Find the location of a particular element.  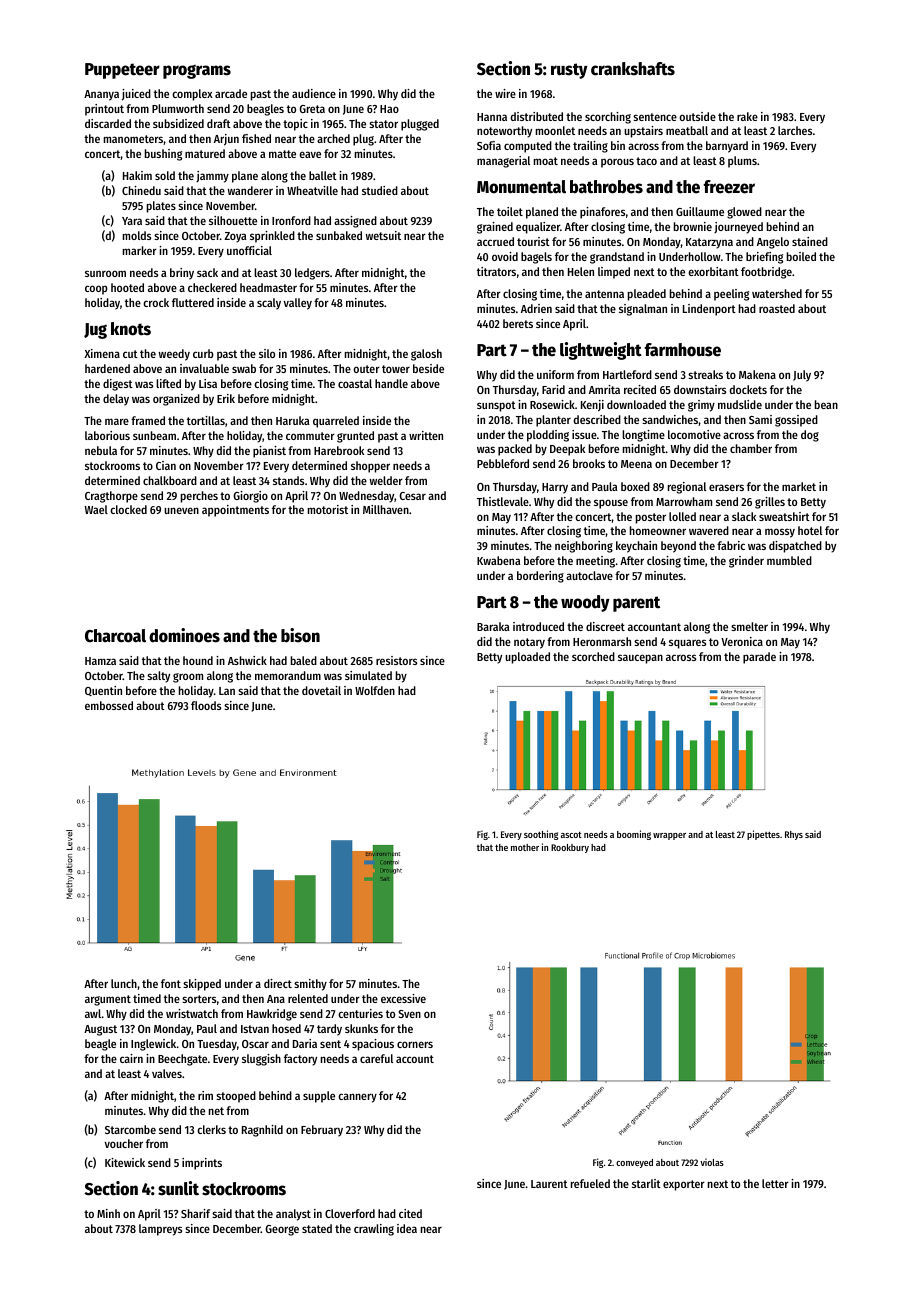

resistors is located at coordinates (396, 660).
